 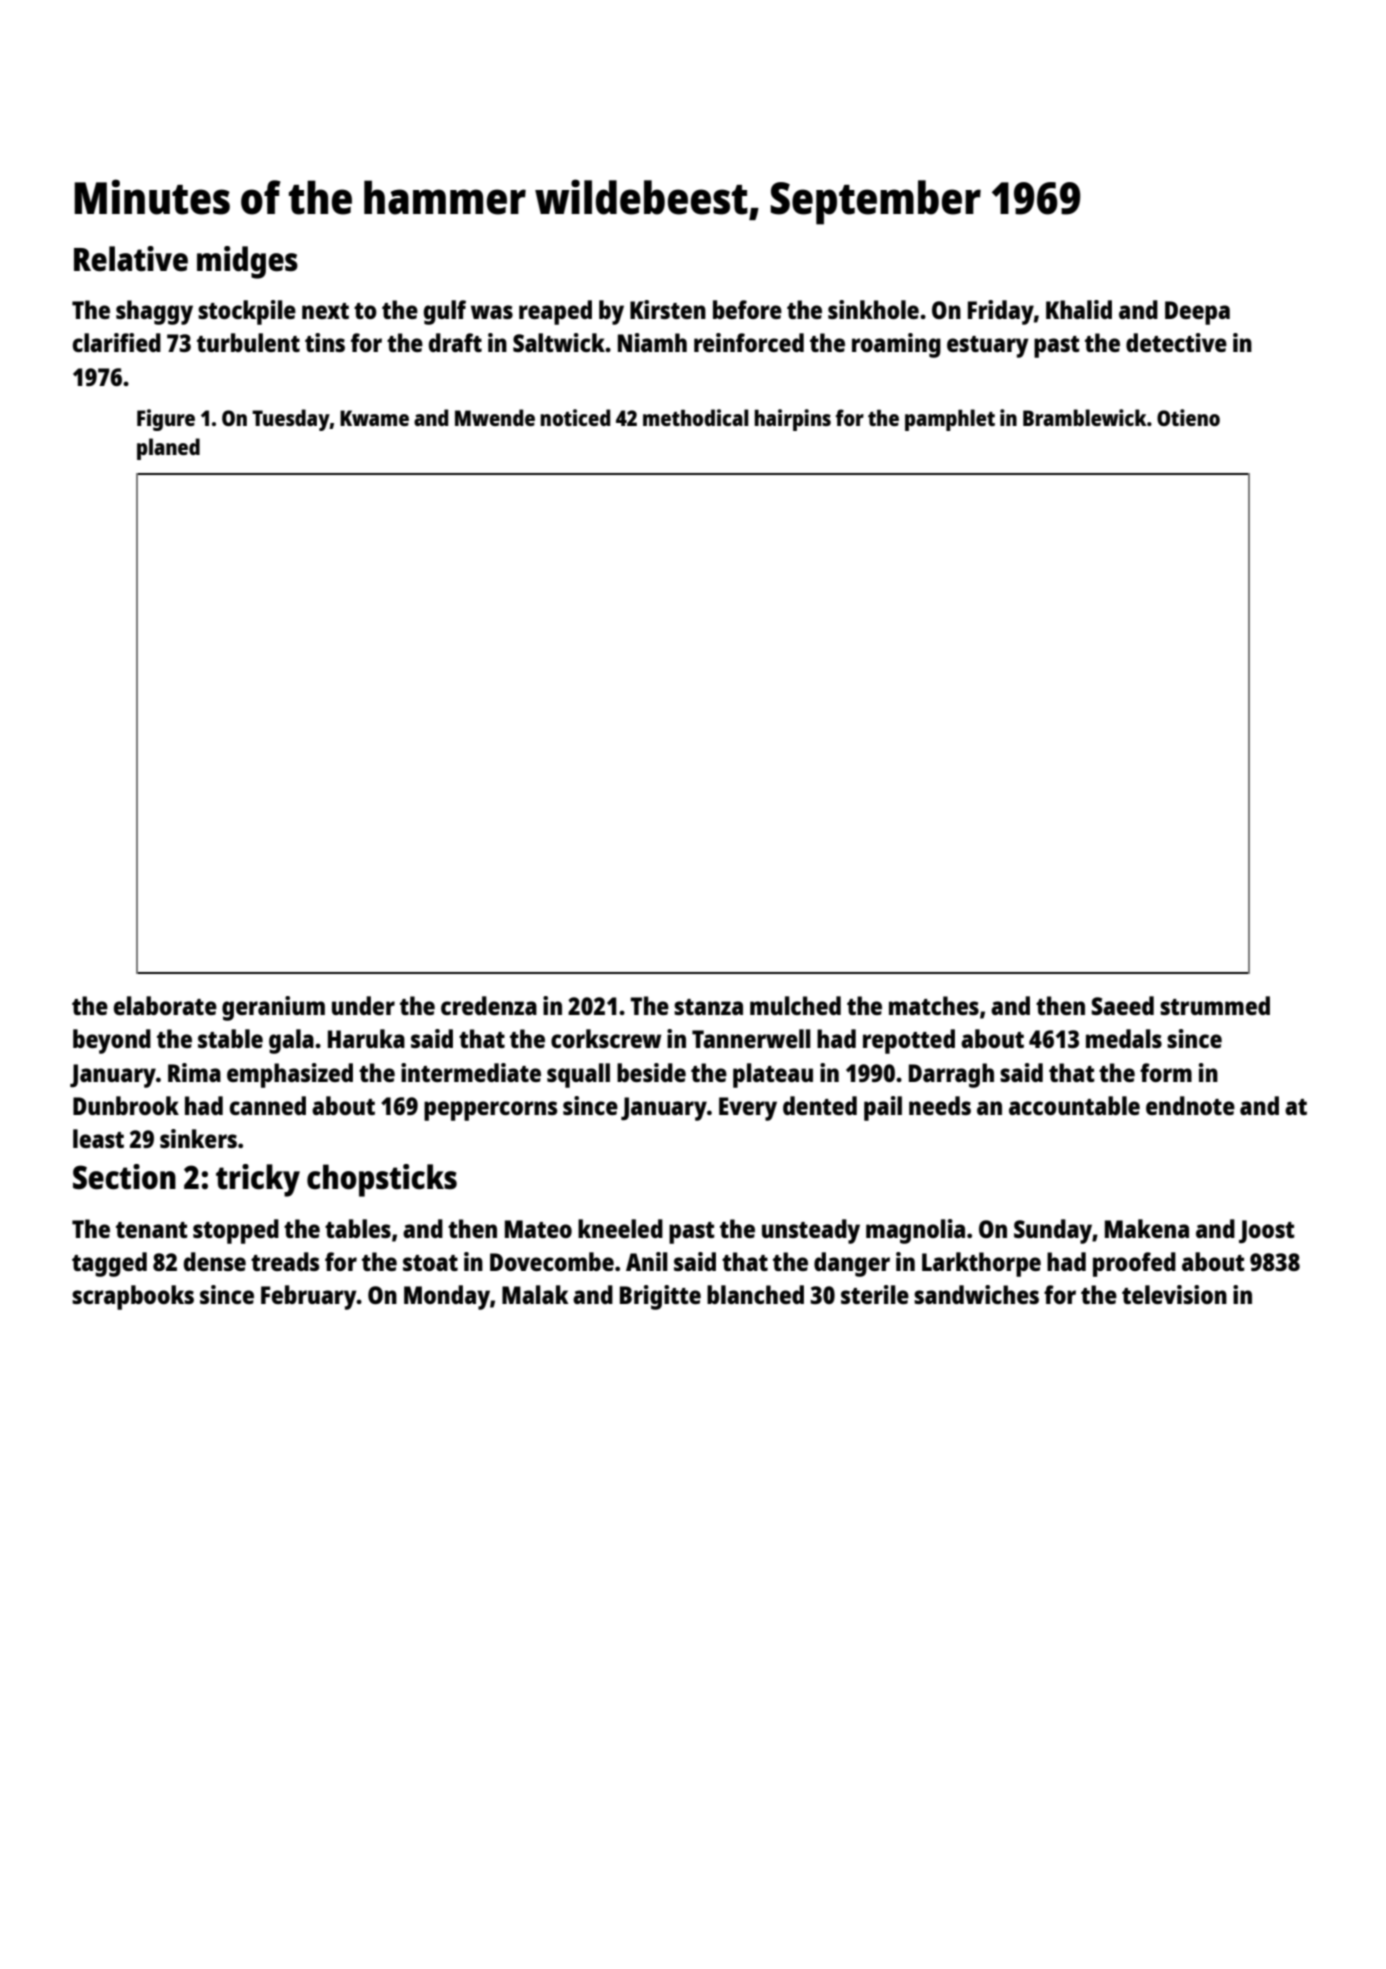 What do you see at coordinates (668, 309) in the image?
I see `Kirsten` at bounding box center [668, 309].
